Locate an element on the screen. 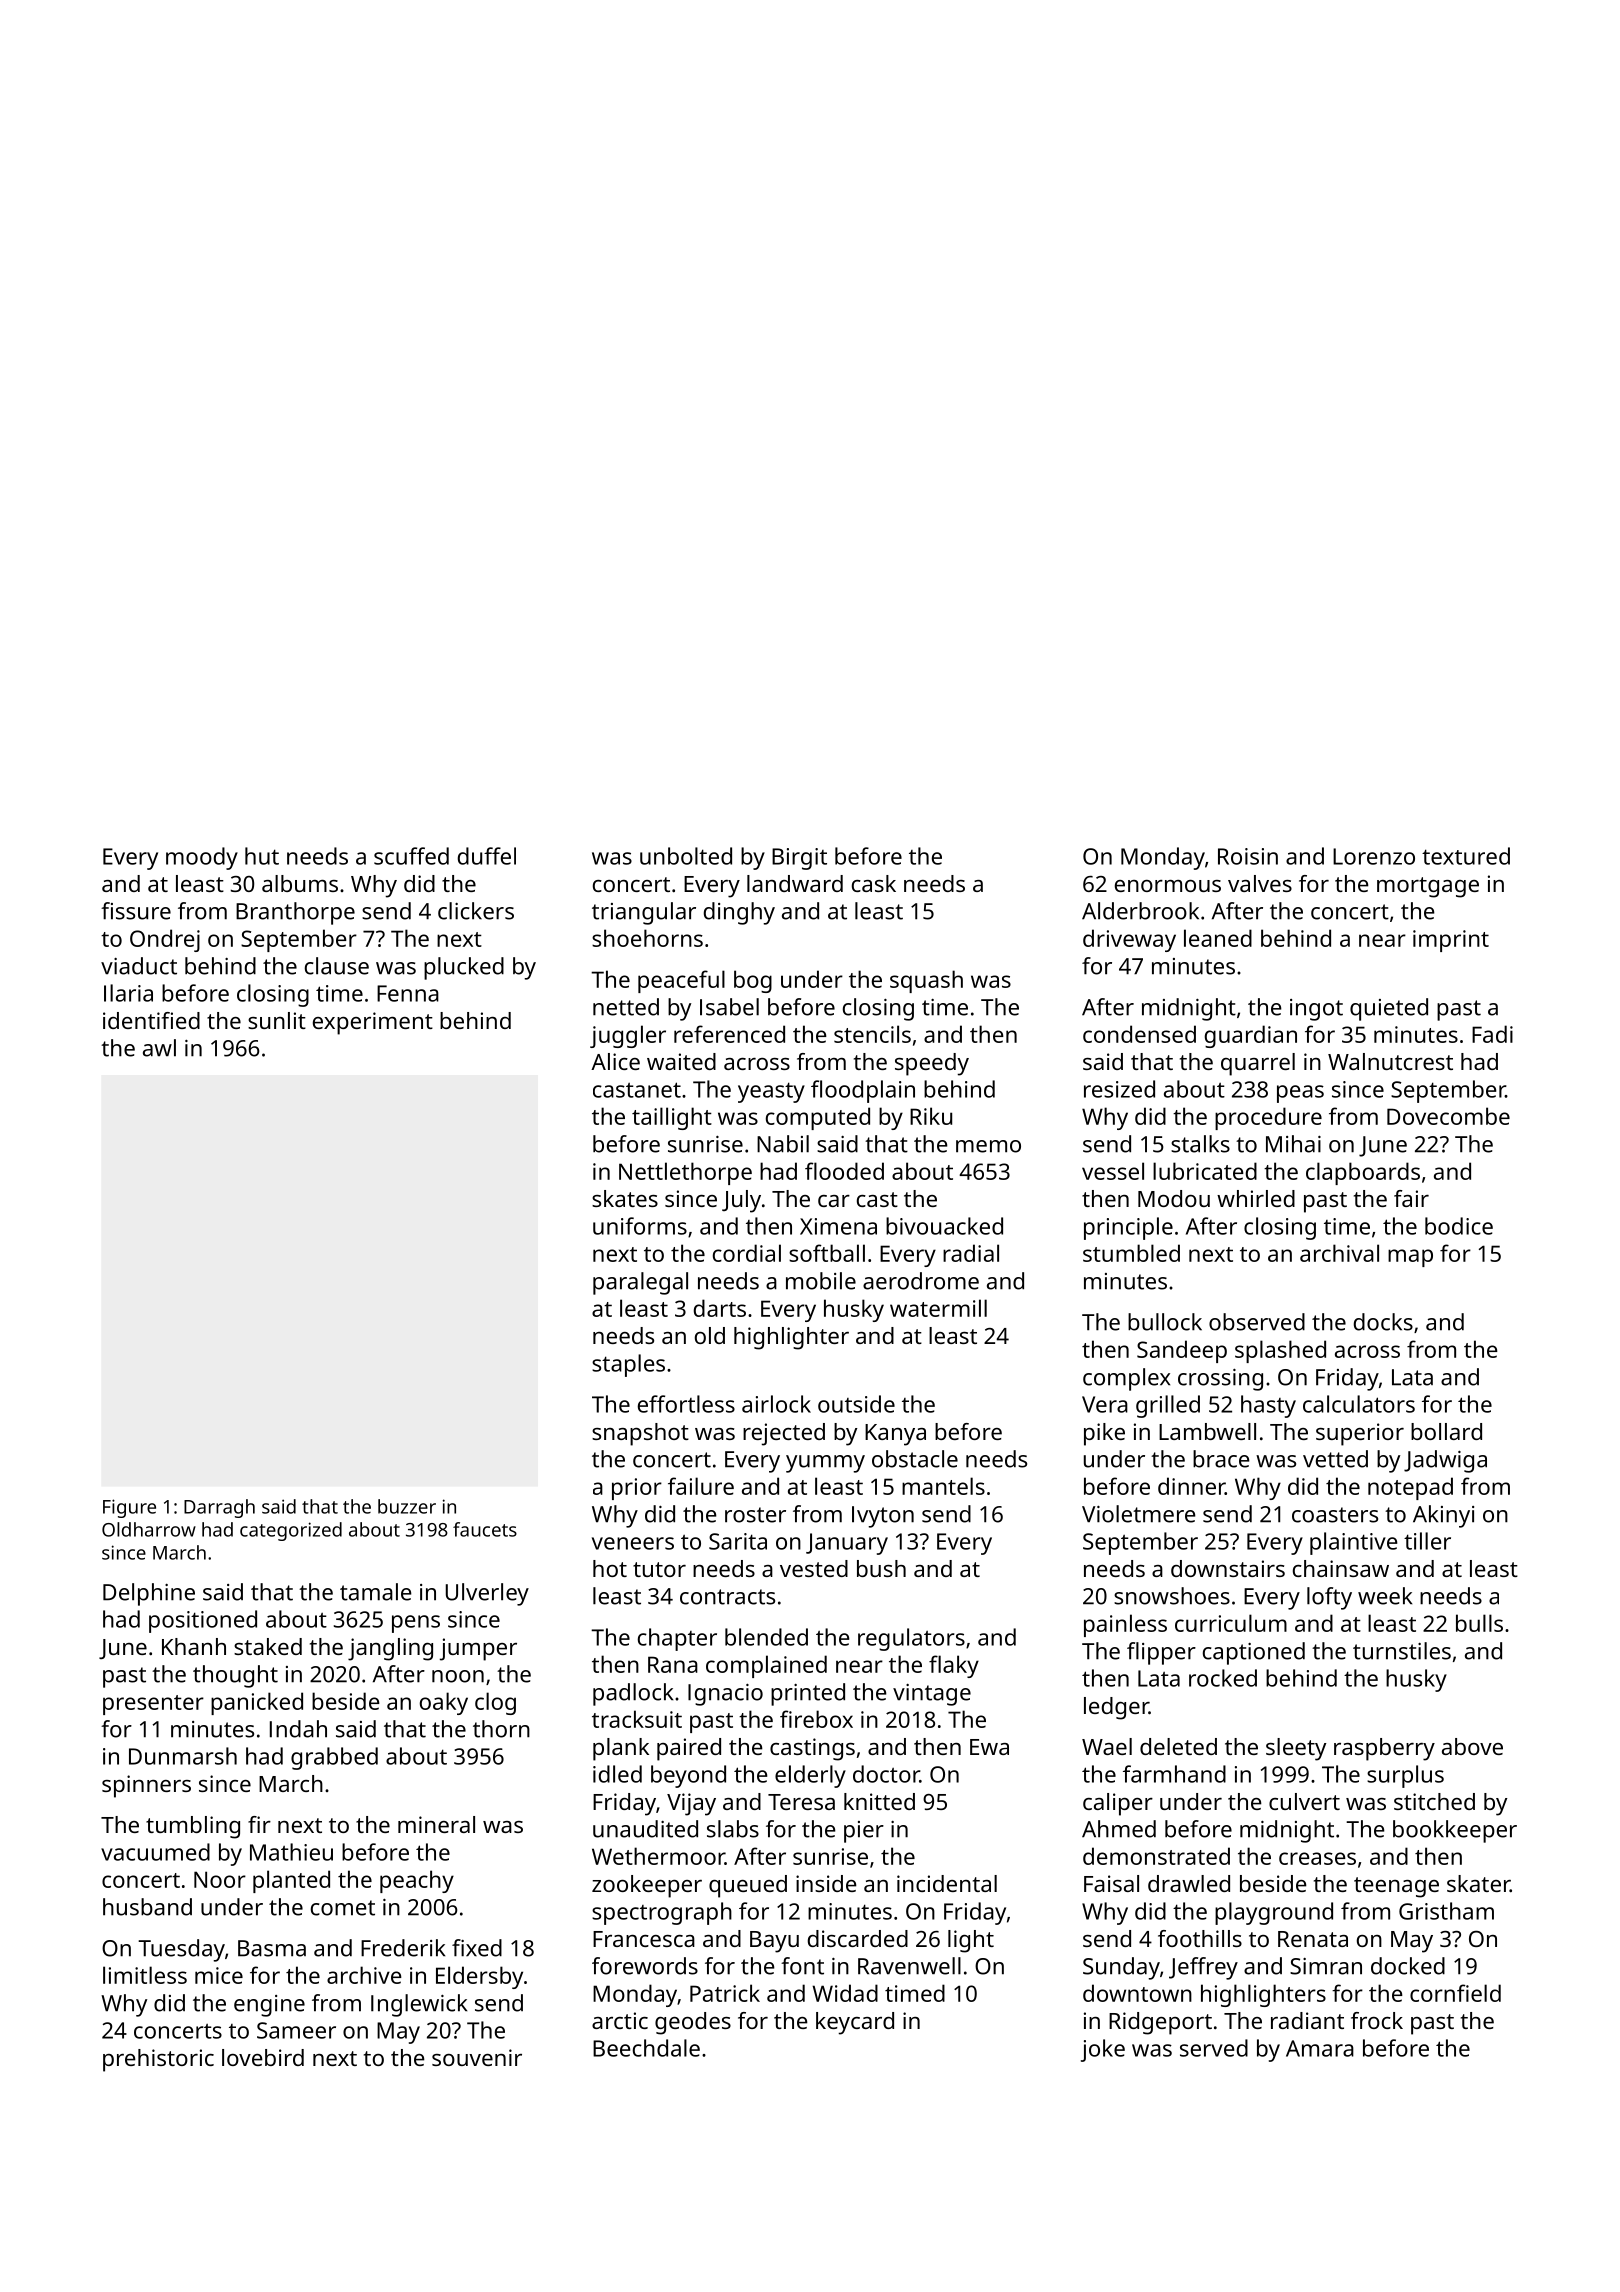 The width and height of the screenshot is (1620, 2292). Mihai is located at coordinates (1293, 1144).
